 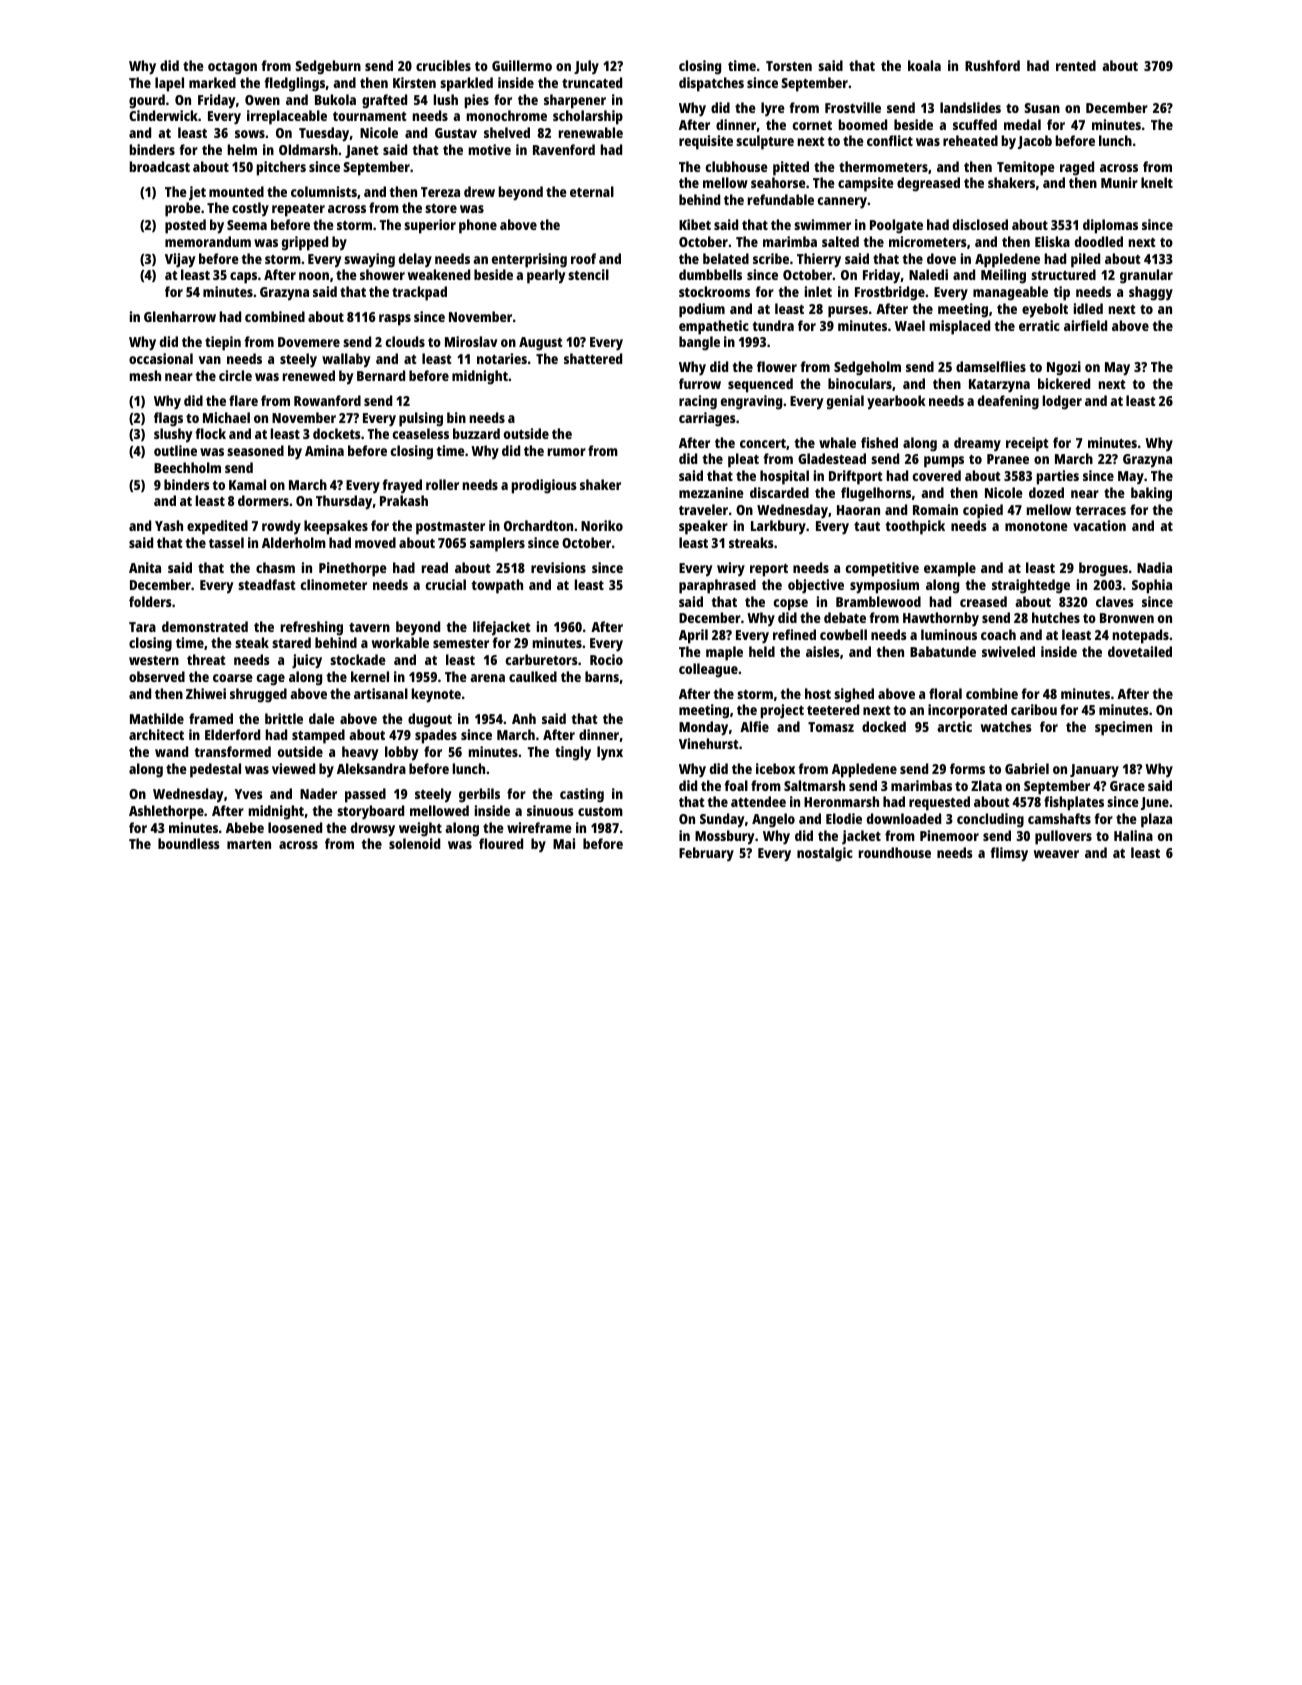 I want to click on Torsten, so click(x=789, y=66).
